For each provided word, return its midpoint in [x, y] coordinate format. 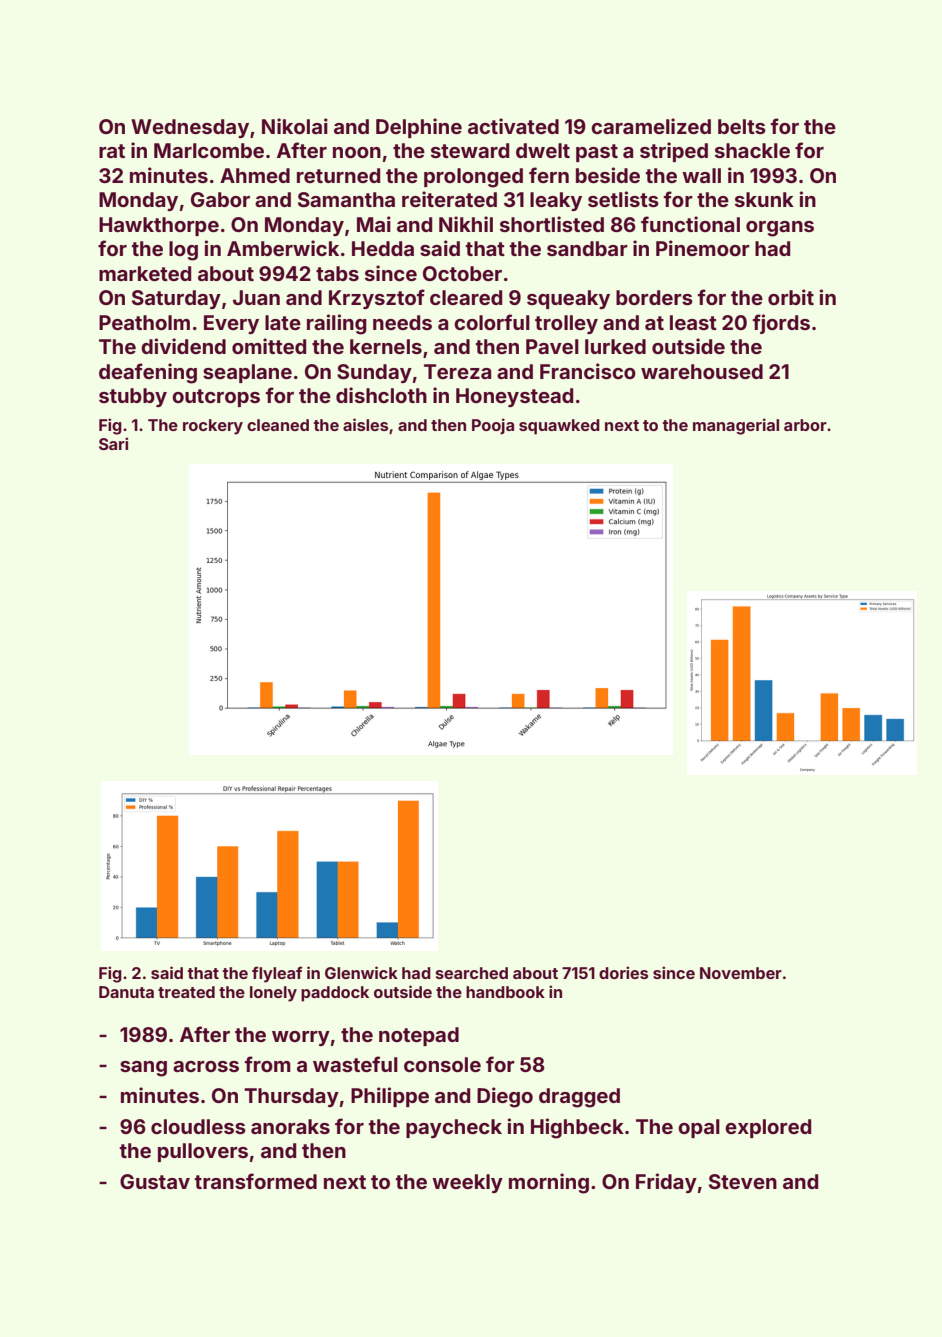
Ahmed [255, 175]
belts [742, 126]
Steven [743, 1181]
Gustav [155, 1181]
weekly [467, 1183]
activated [513, 126]
